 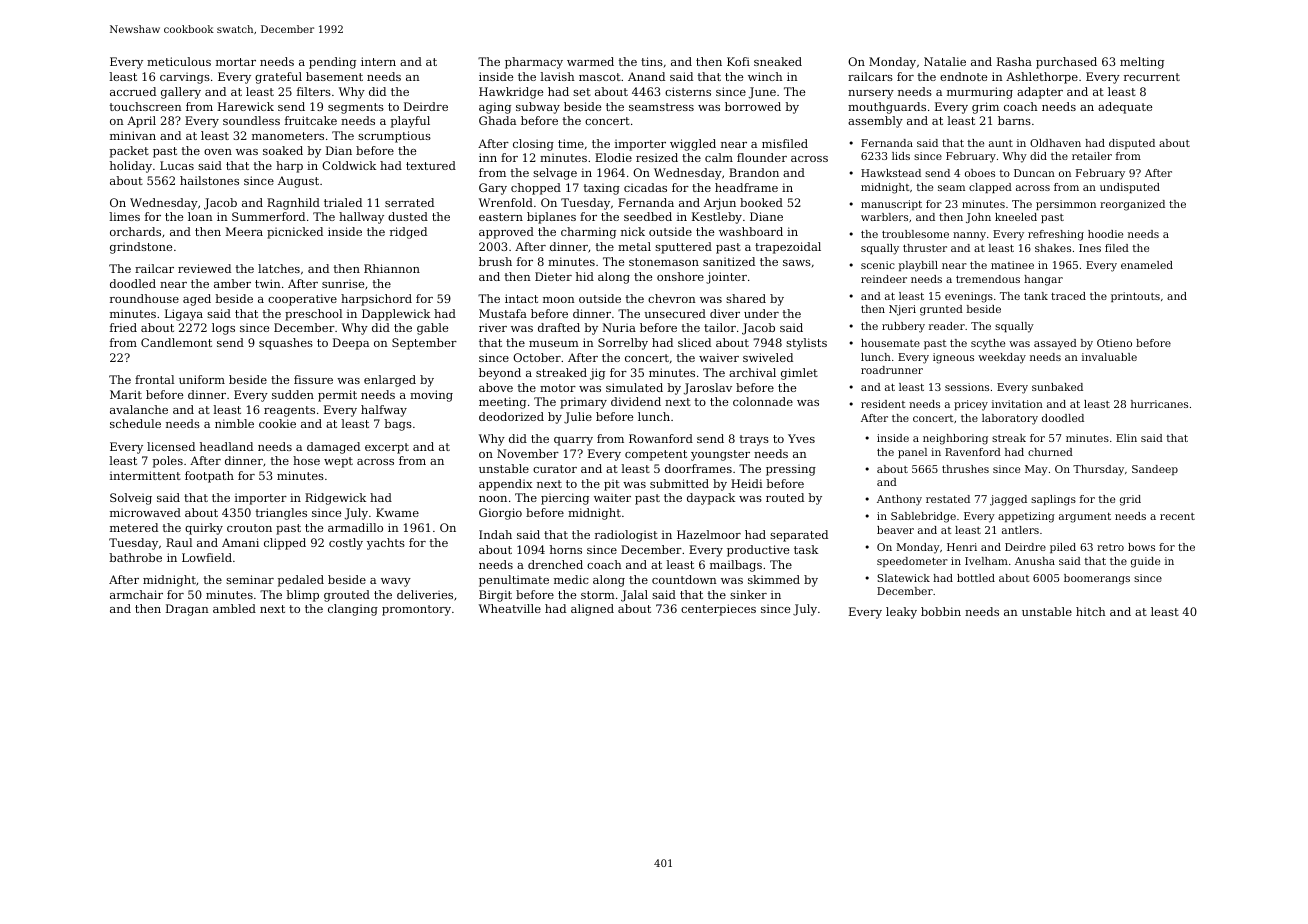 I want to click on countdown, so click(x=684, y=579).
